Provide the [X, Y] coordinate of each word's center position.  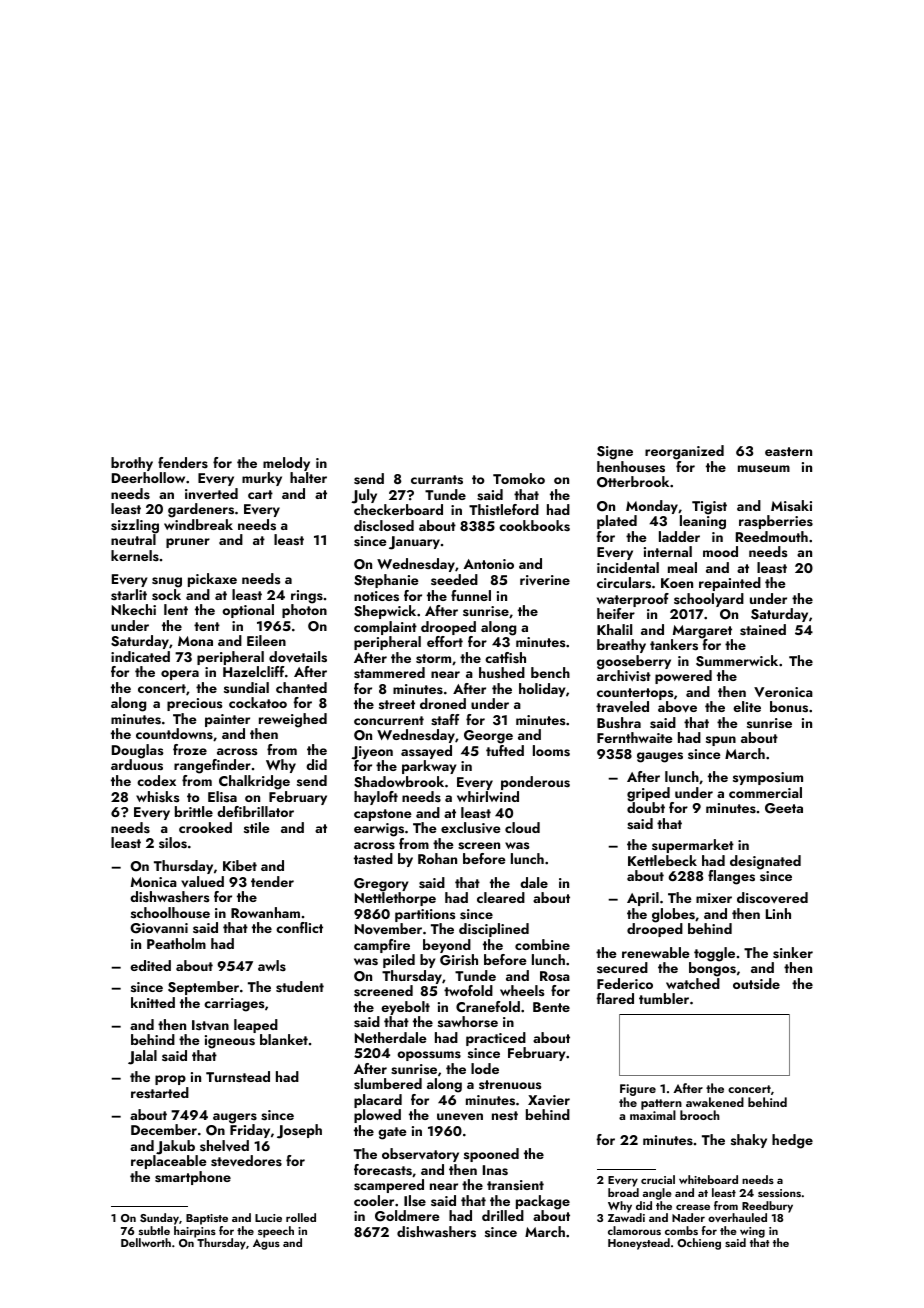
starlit [129, 595]
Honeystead [639, 1244]
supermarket [693, 846]
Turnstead [238, 1077]
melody [286, 464]
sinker [793, 953]
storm [433, 659]
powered [683, 677]
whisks [157, 797]
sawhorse [468, 1022]
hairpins [195, 1232]
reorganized [684, 452]
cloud [522, 827]
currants [437, 480]
